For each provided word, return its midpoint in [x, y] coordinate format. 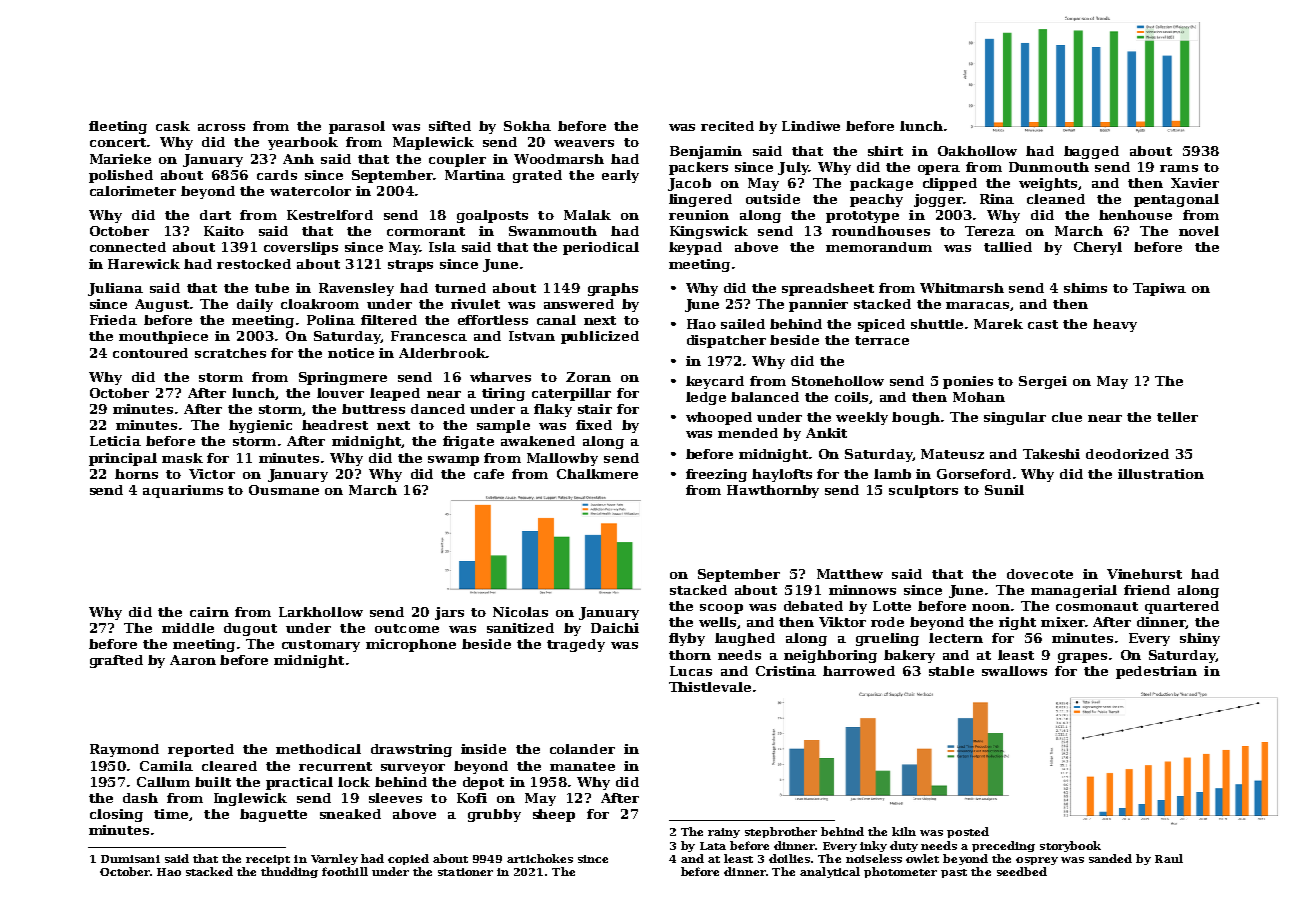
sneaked [350, 814]
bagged [1091, 152]
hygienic [260, 426]
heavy [1115, 325]
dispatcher [726, 341]
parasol [357, 127]
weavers [584, 143]
